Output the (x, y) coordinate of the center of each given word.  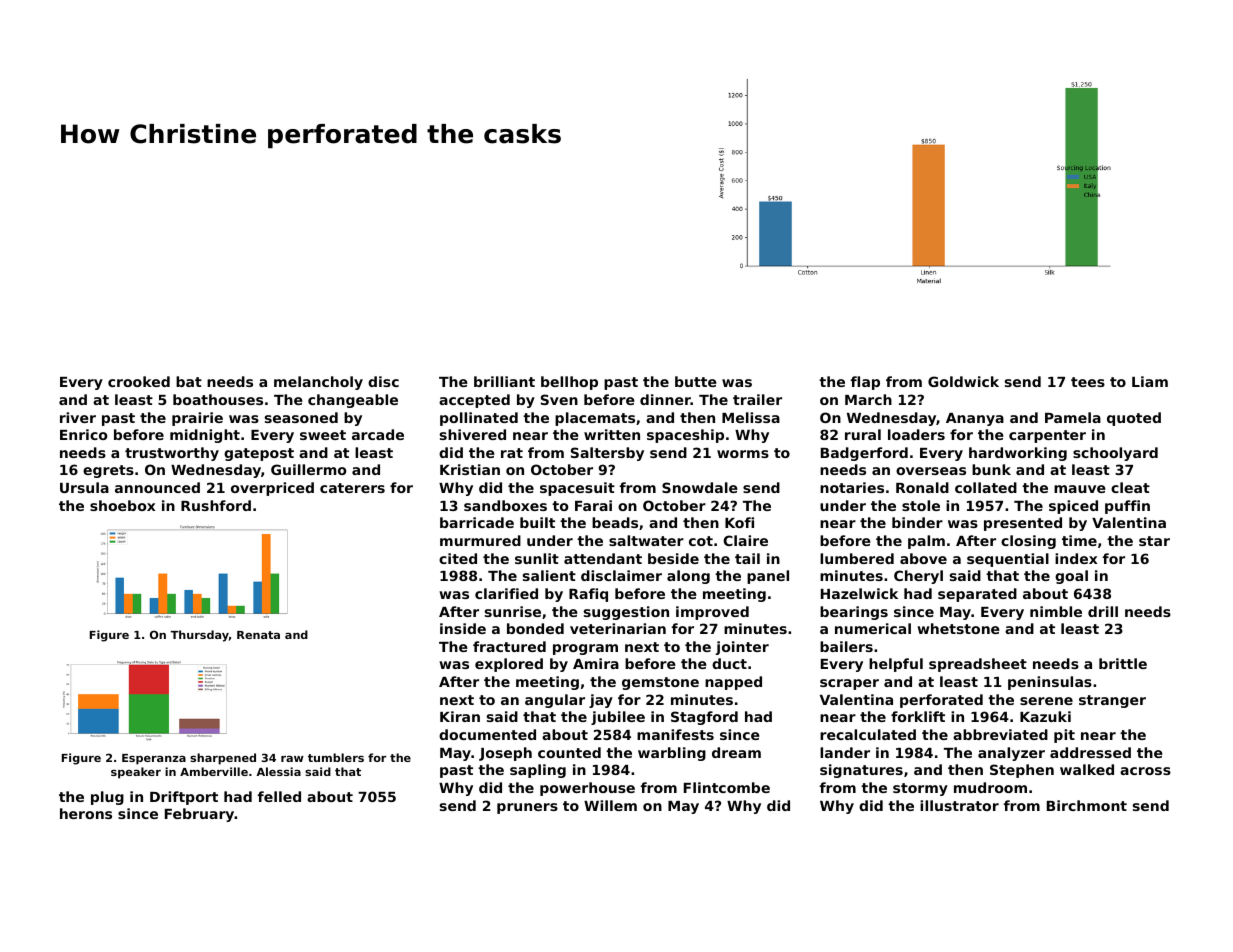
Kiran (460, 716)
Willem (610, 805)
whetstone (958, 628)
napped (733, 683)
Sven (559, 399)
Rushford (216, 505)
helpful (896, 665)
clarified (506, 593)
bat (189, 381)
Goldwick (963, 381)
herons (86, 813)
